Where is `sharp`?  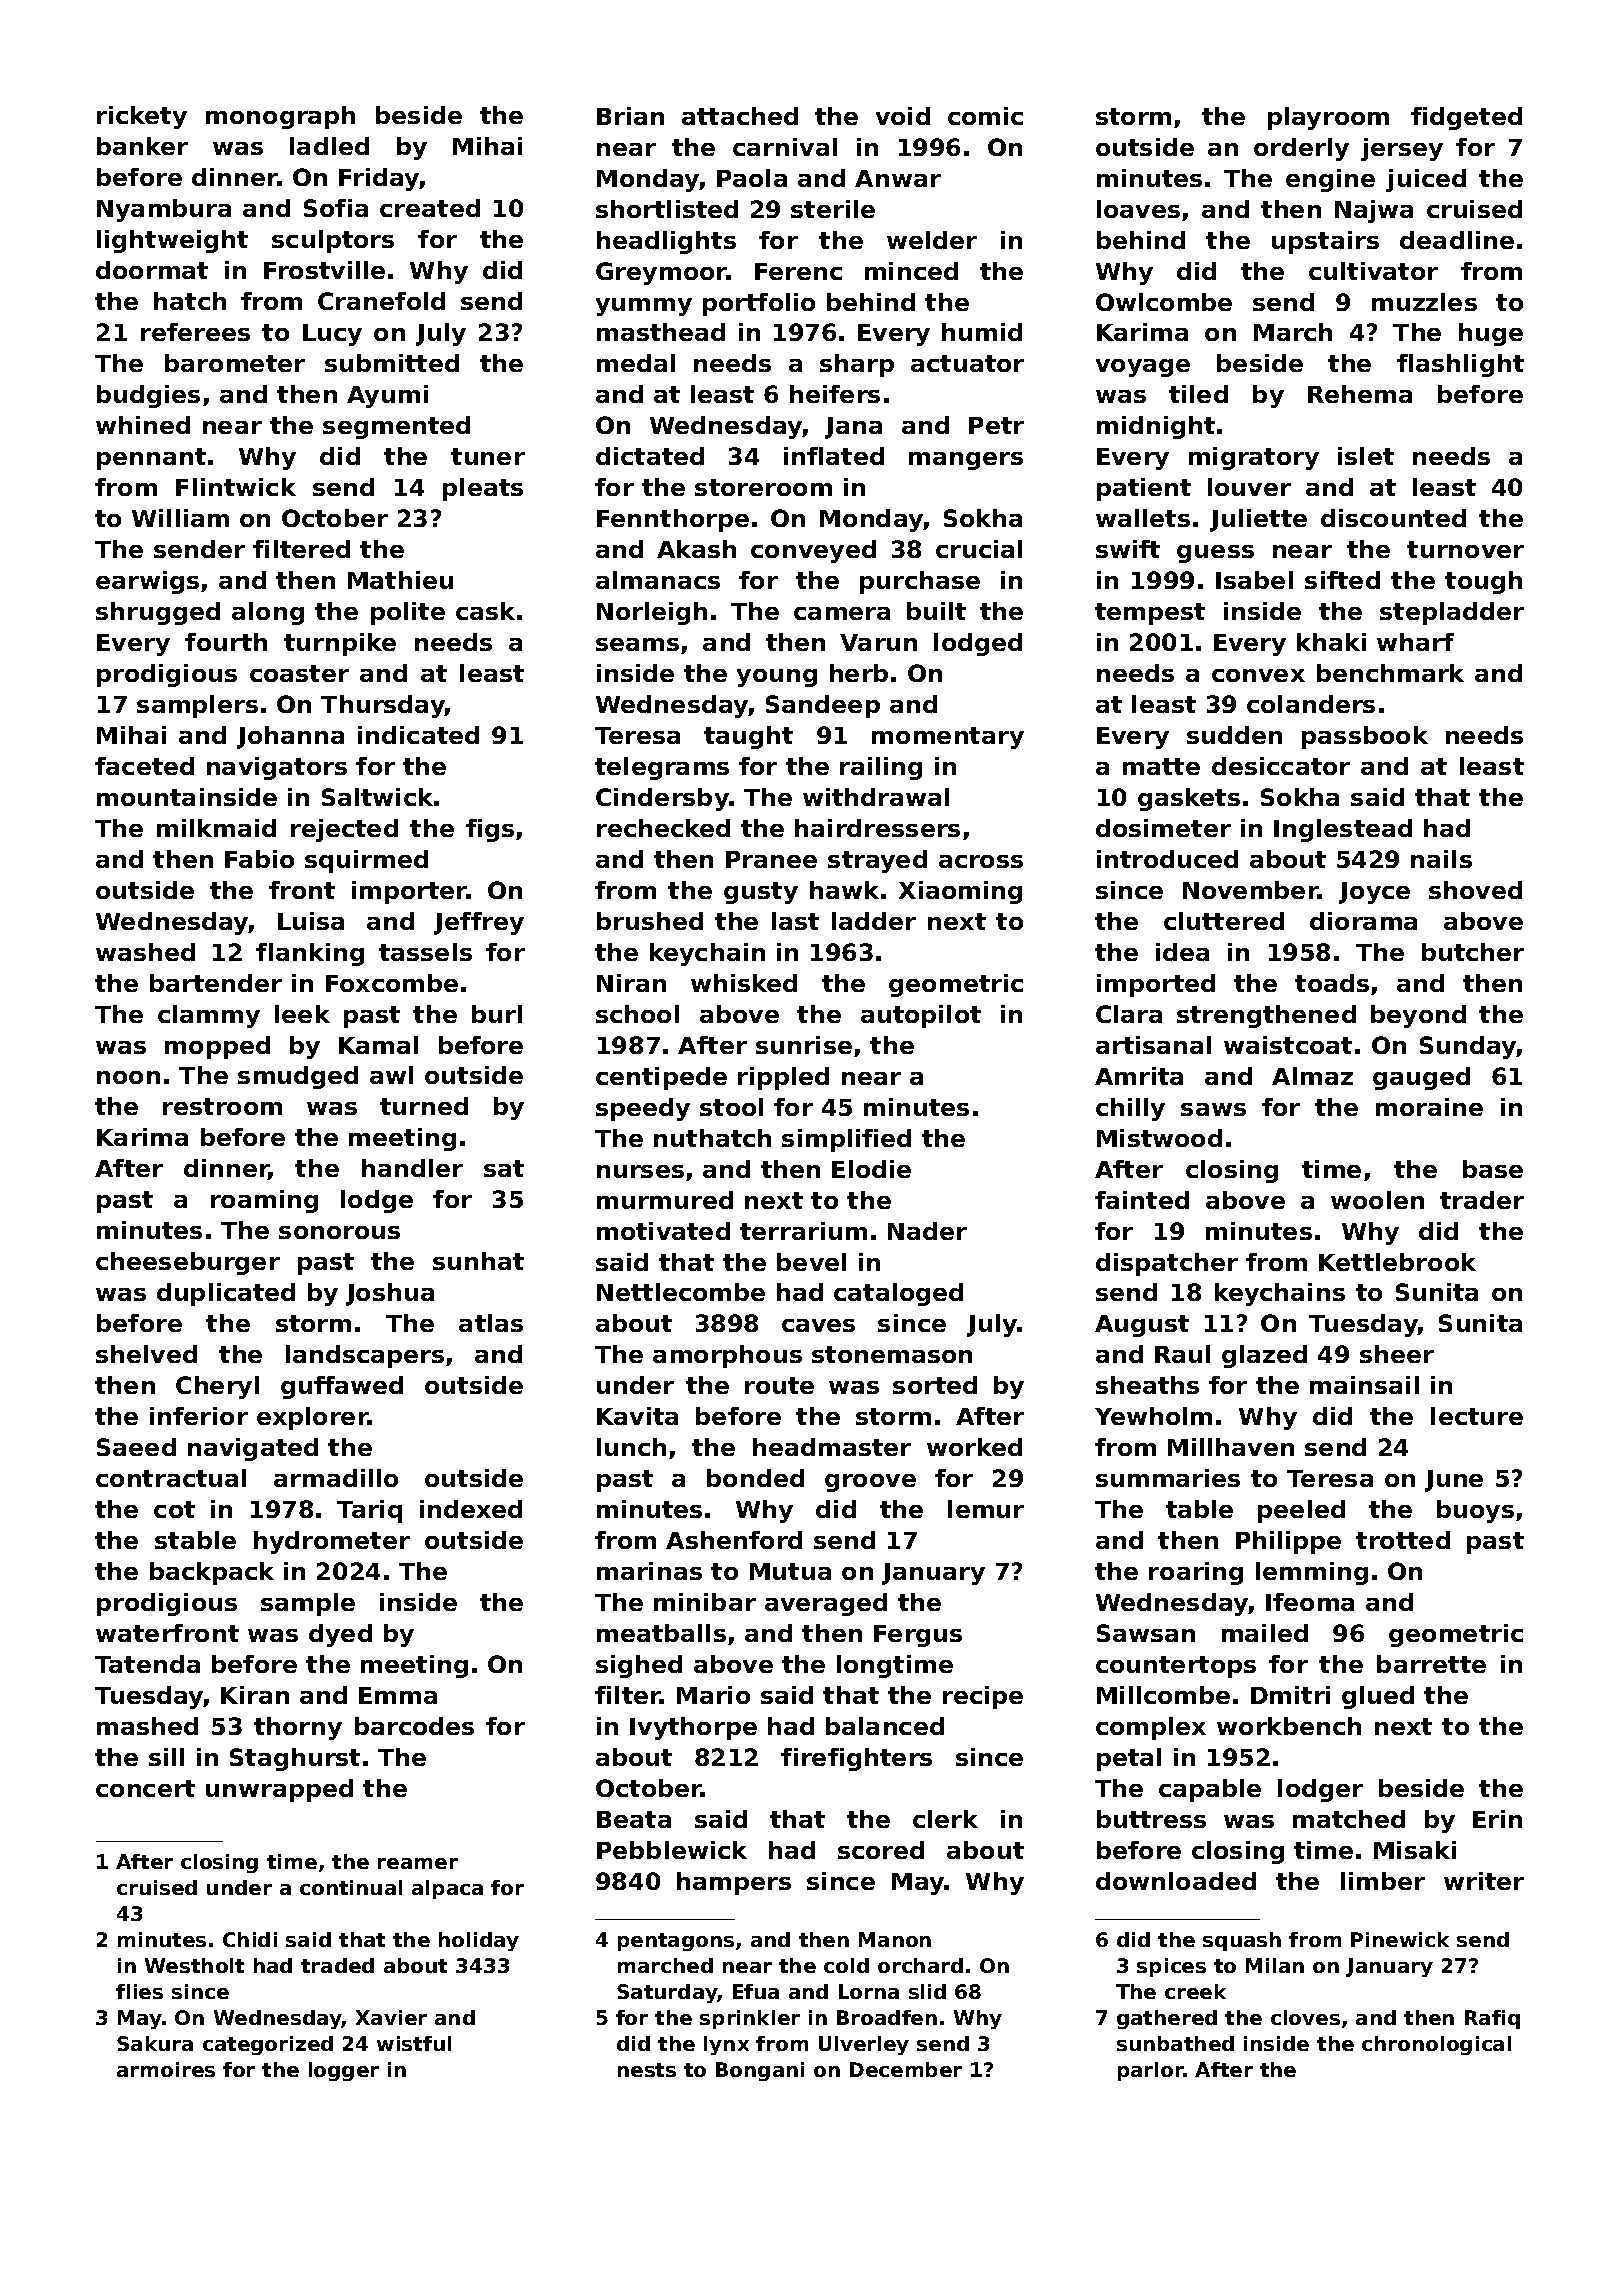 sharp is located at coordinates (857, 365).
